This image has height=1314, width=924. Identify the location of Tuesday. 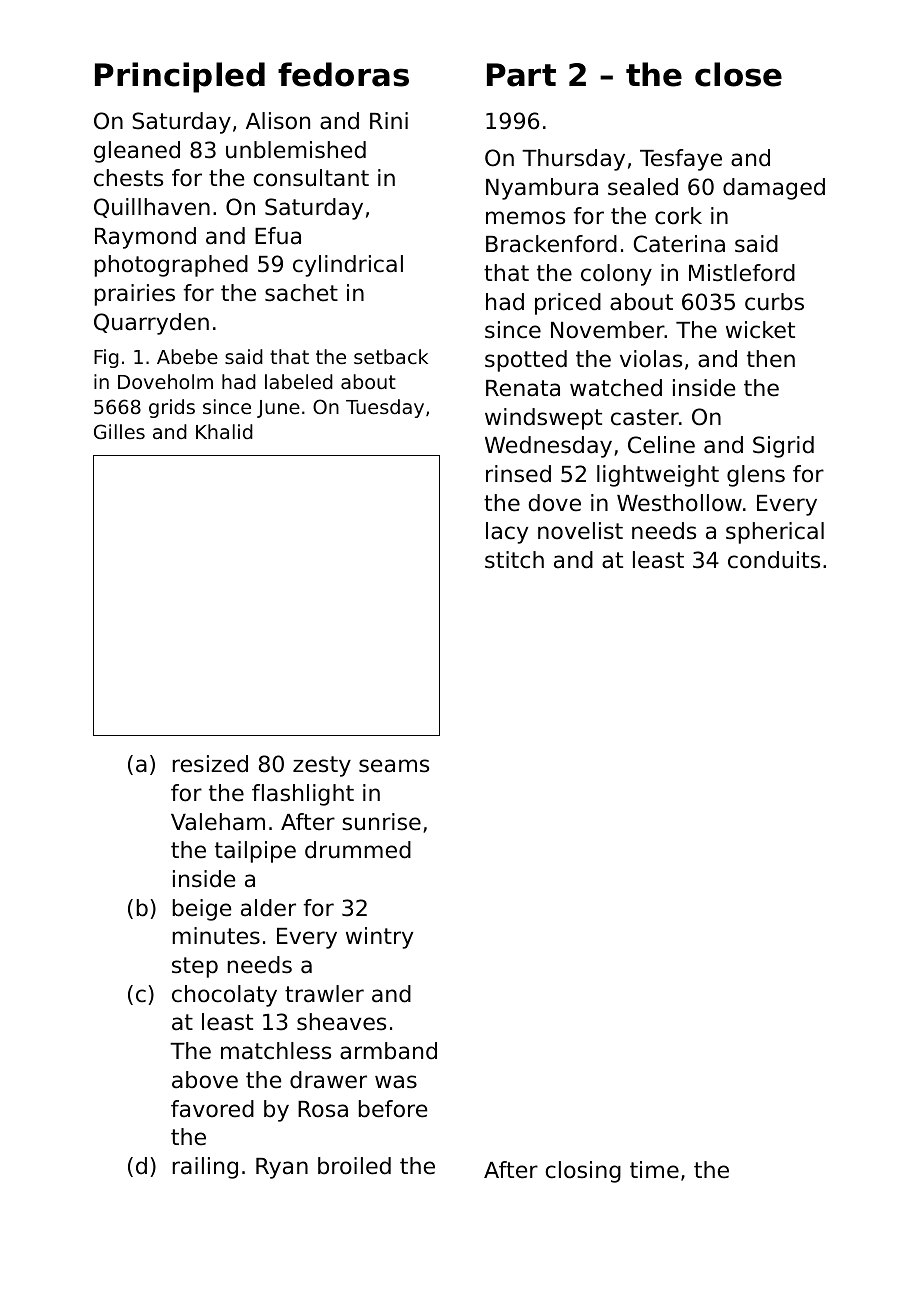
(385, 408).
